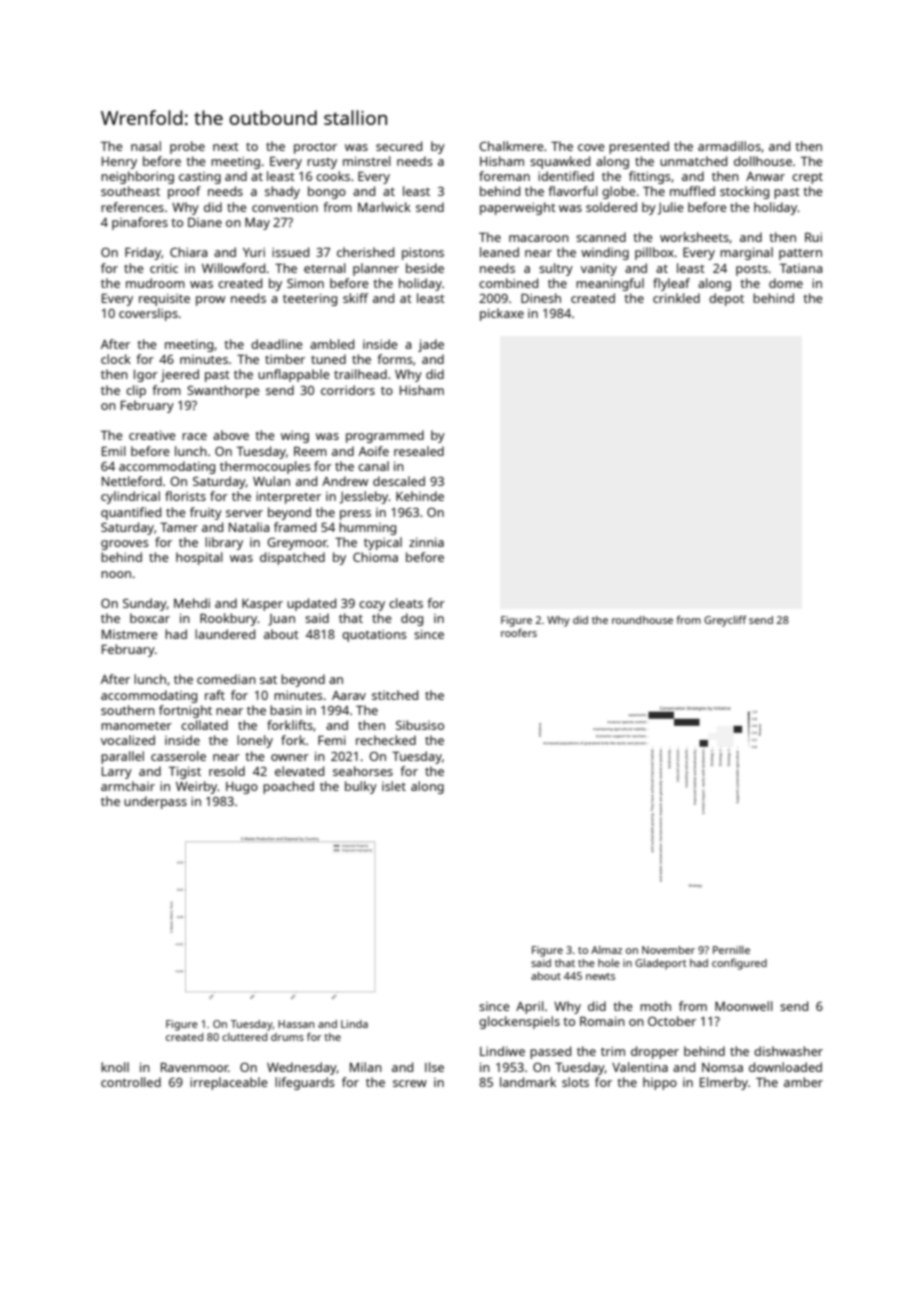 The height and width of the screenshot is (1308, 924). What do you see at coordinates (394, 786) in the screenshot?
I see `islet` at bounding box center [394, 786].
